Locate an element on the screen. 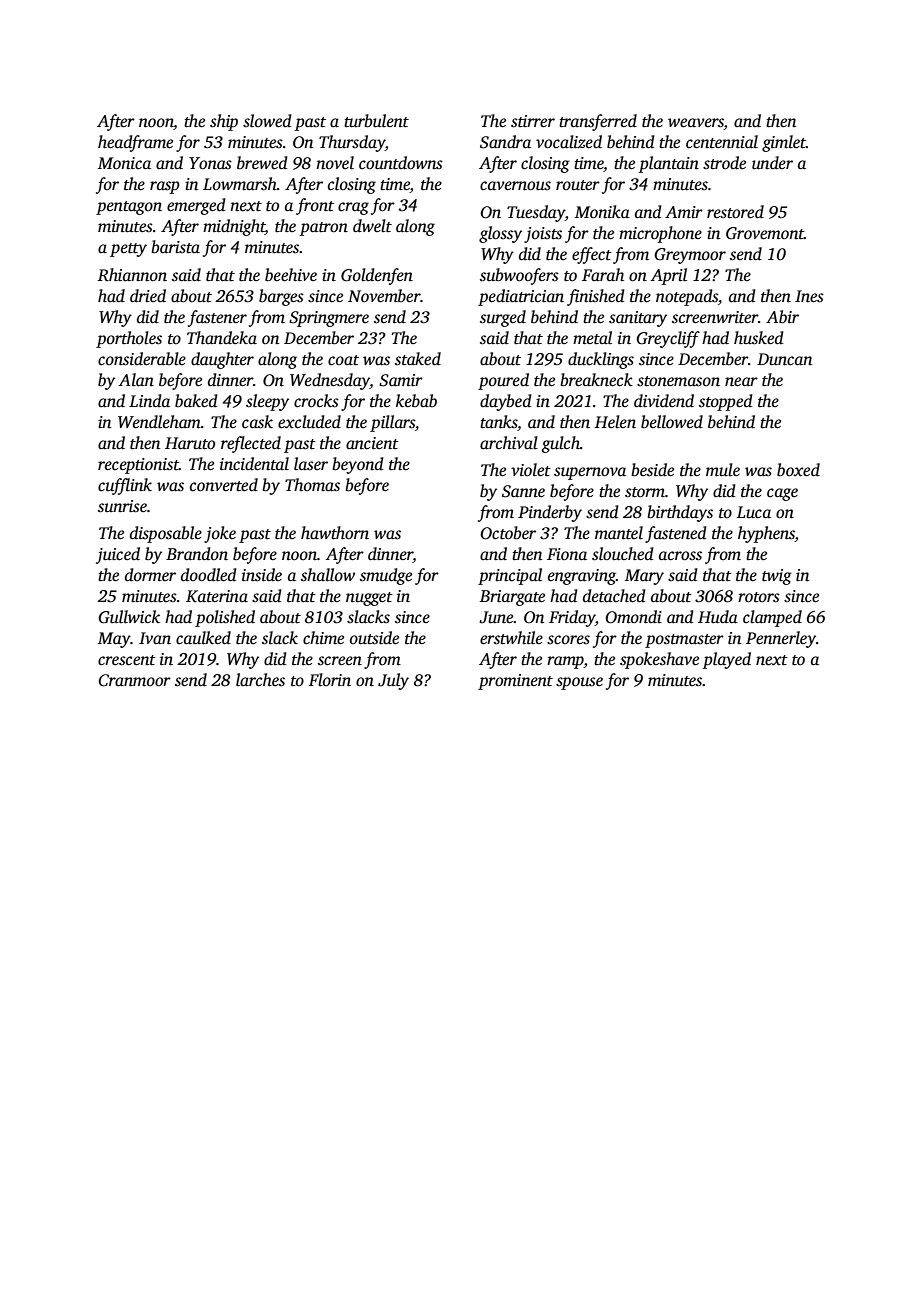  stirrer is located at coordinates (533, 121).
